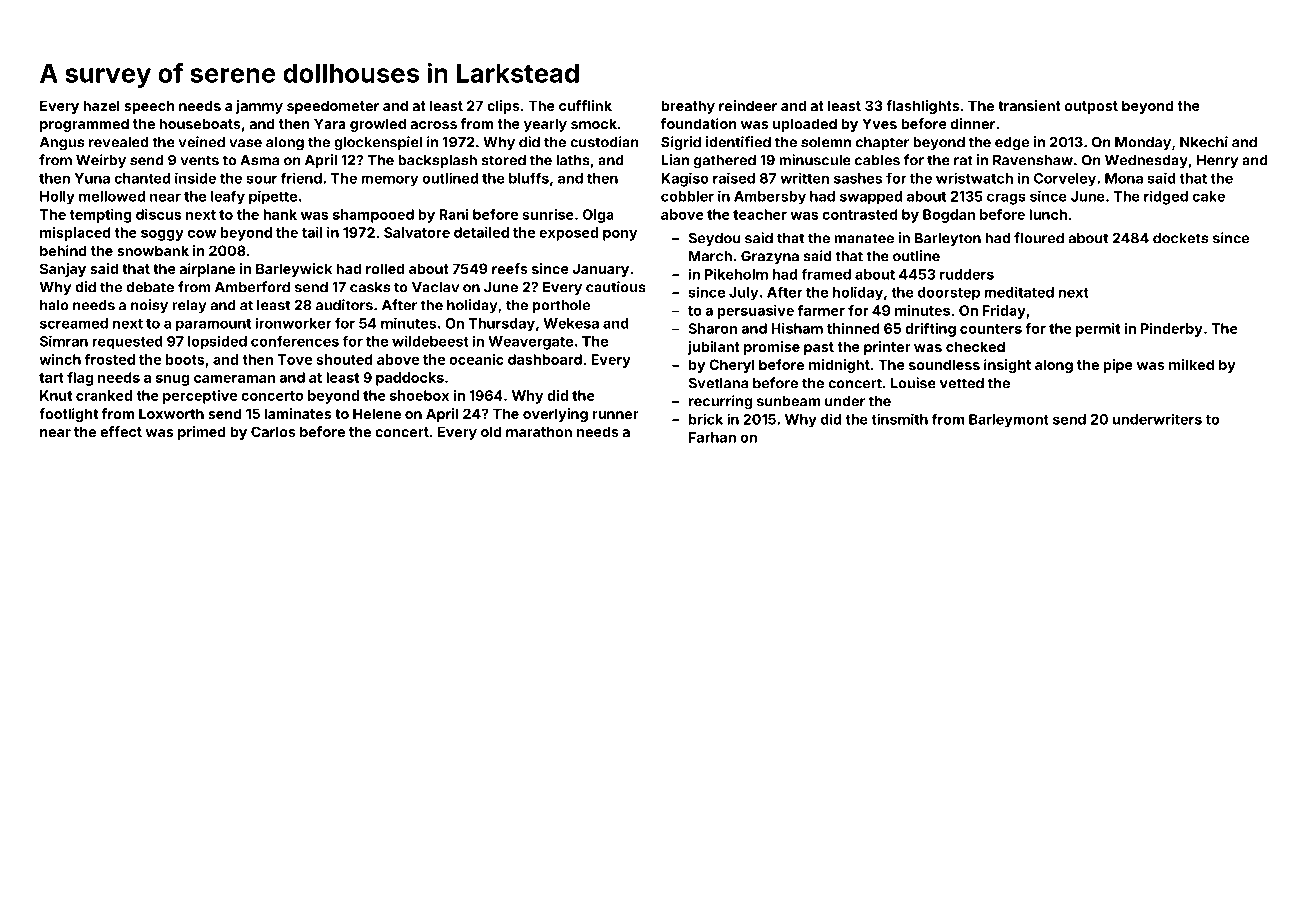 This image has width=1308, height=924. What do you see at coordinates (280, 214) in the image?
I see `hank` at bounding box center [280, 214].
